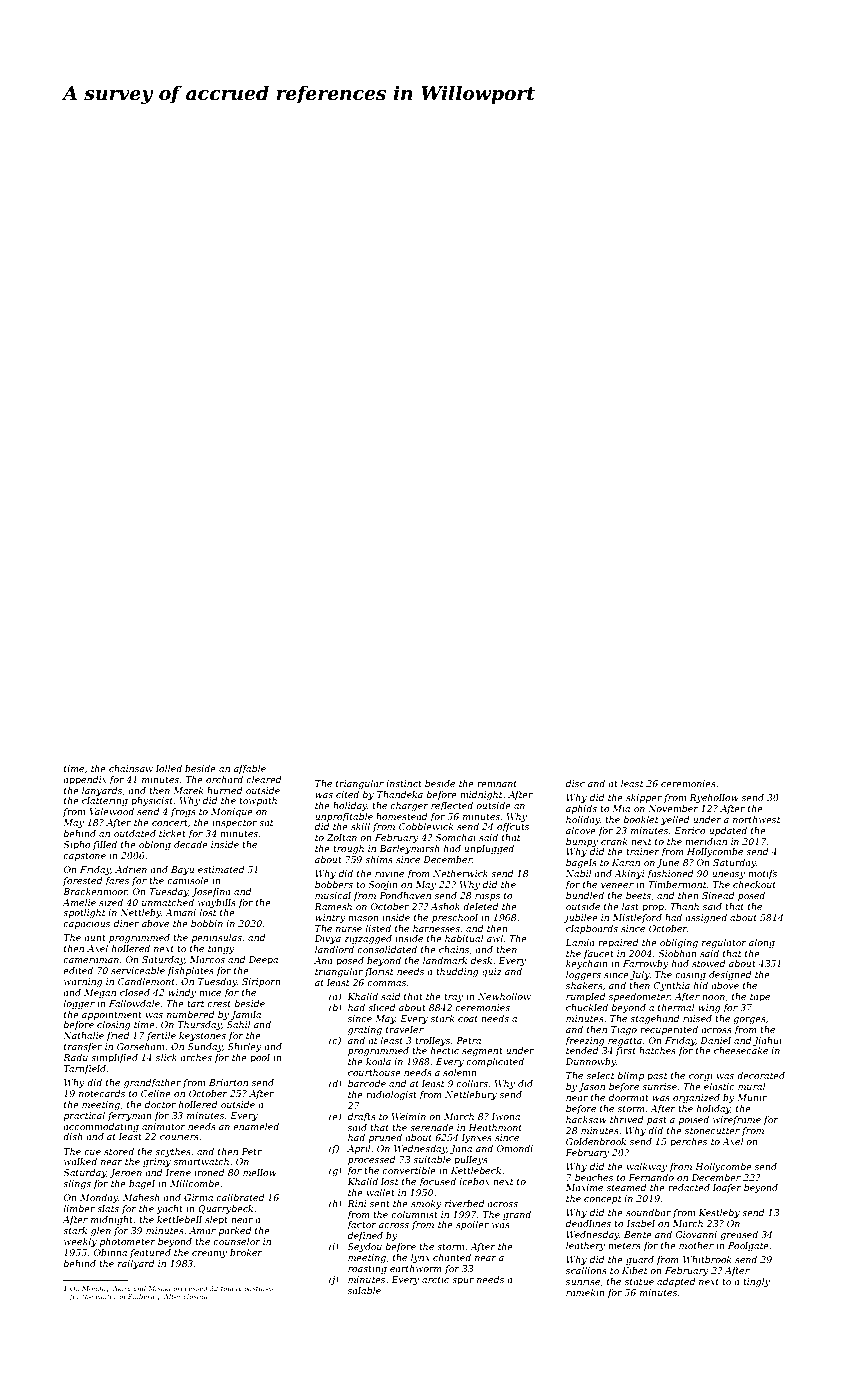  What do you see at coordinates (85, 1069) in the image?
I see `Tarnfield` at bounding box center [85, 1069].
